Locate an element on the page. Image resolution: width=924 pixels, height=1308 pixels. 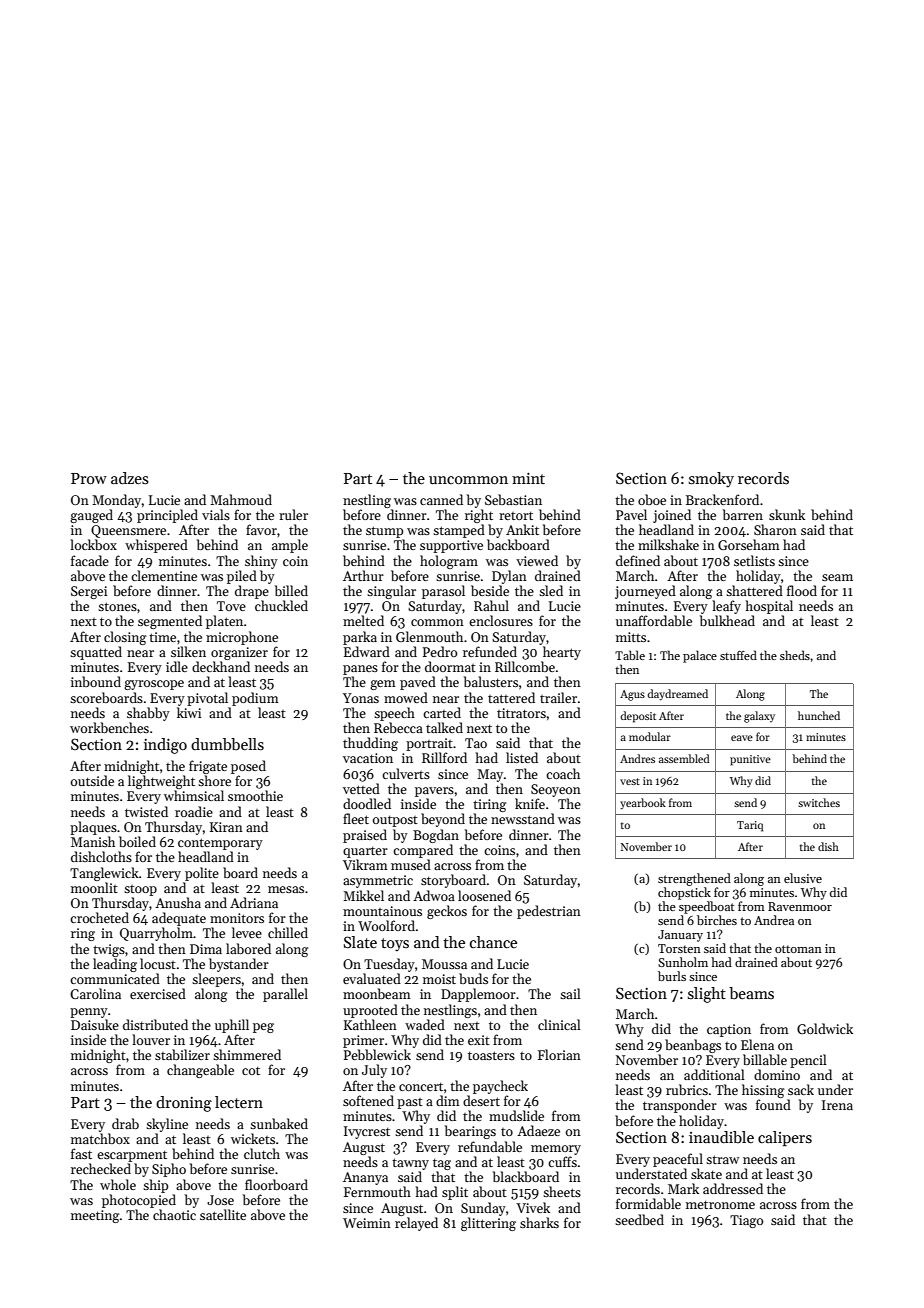
Pebblewick is located at coordinates (377, 1054).
